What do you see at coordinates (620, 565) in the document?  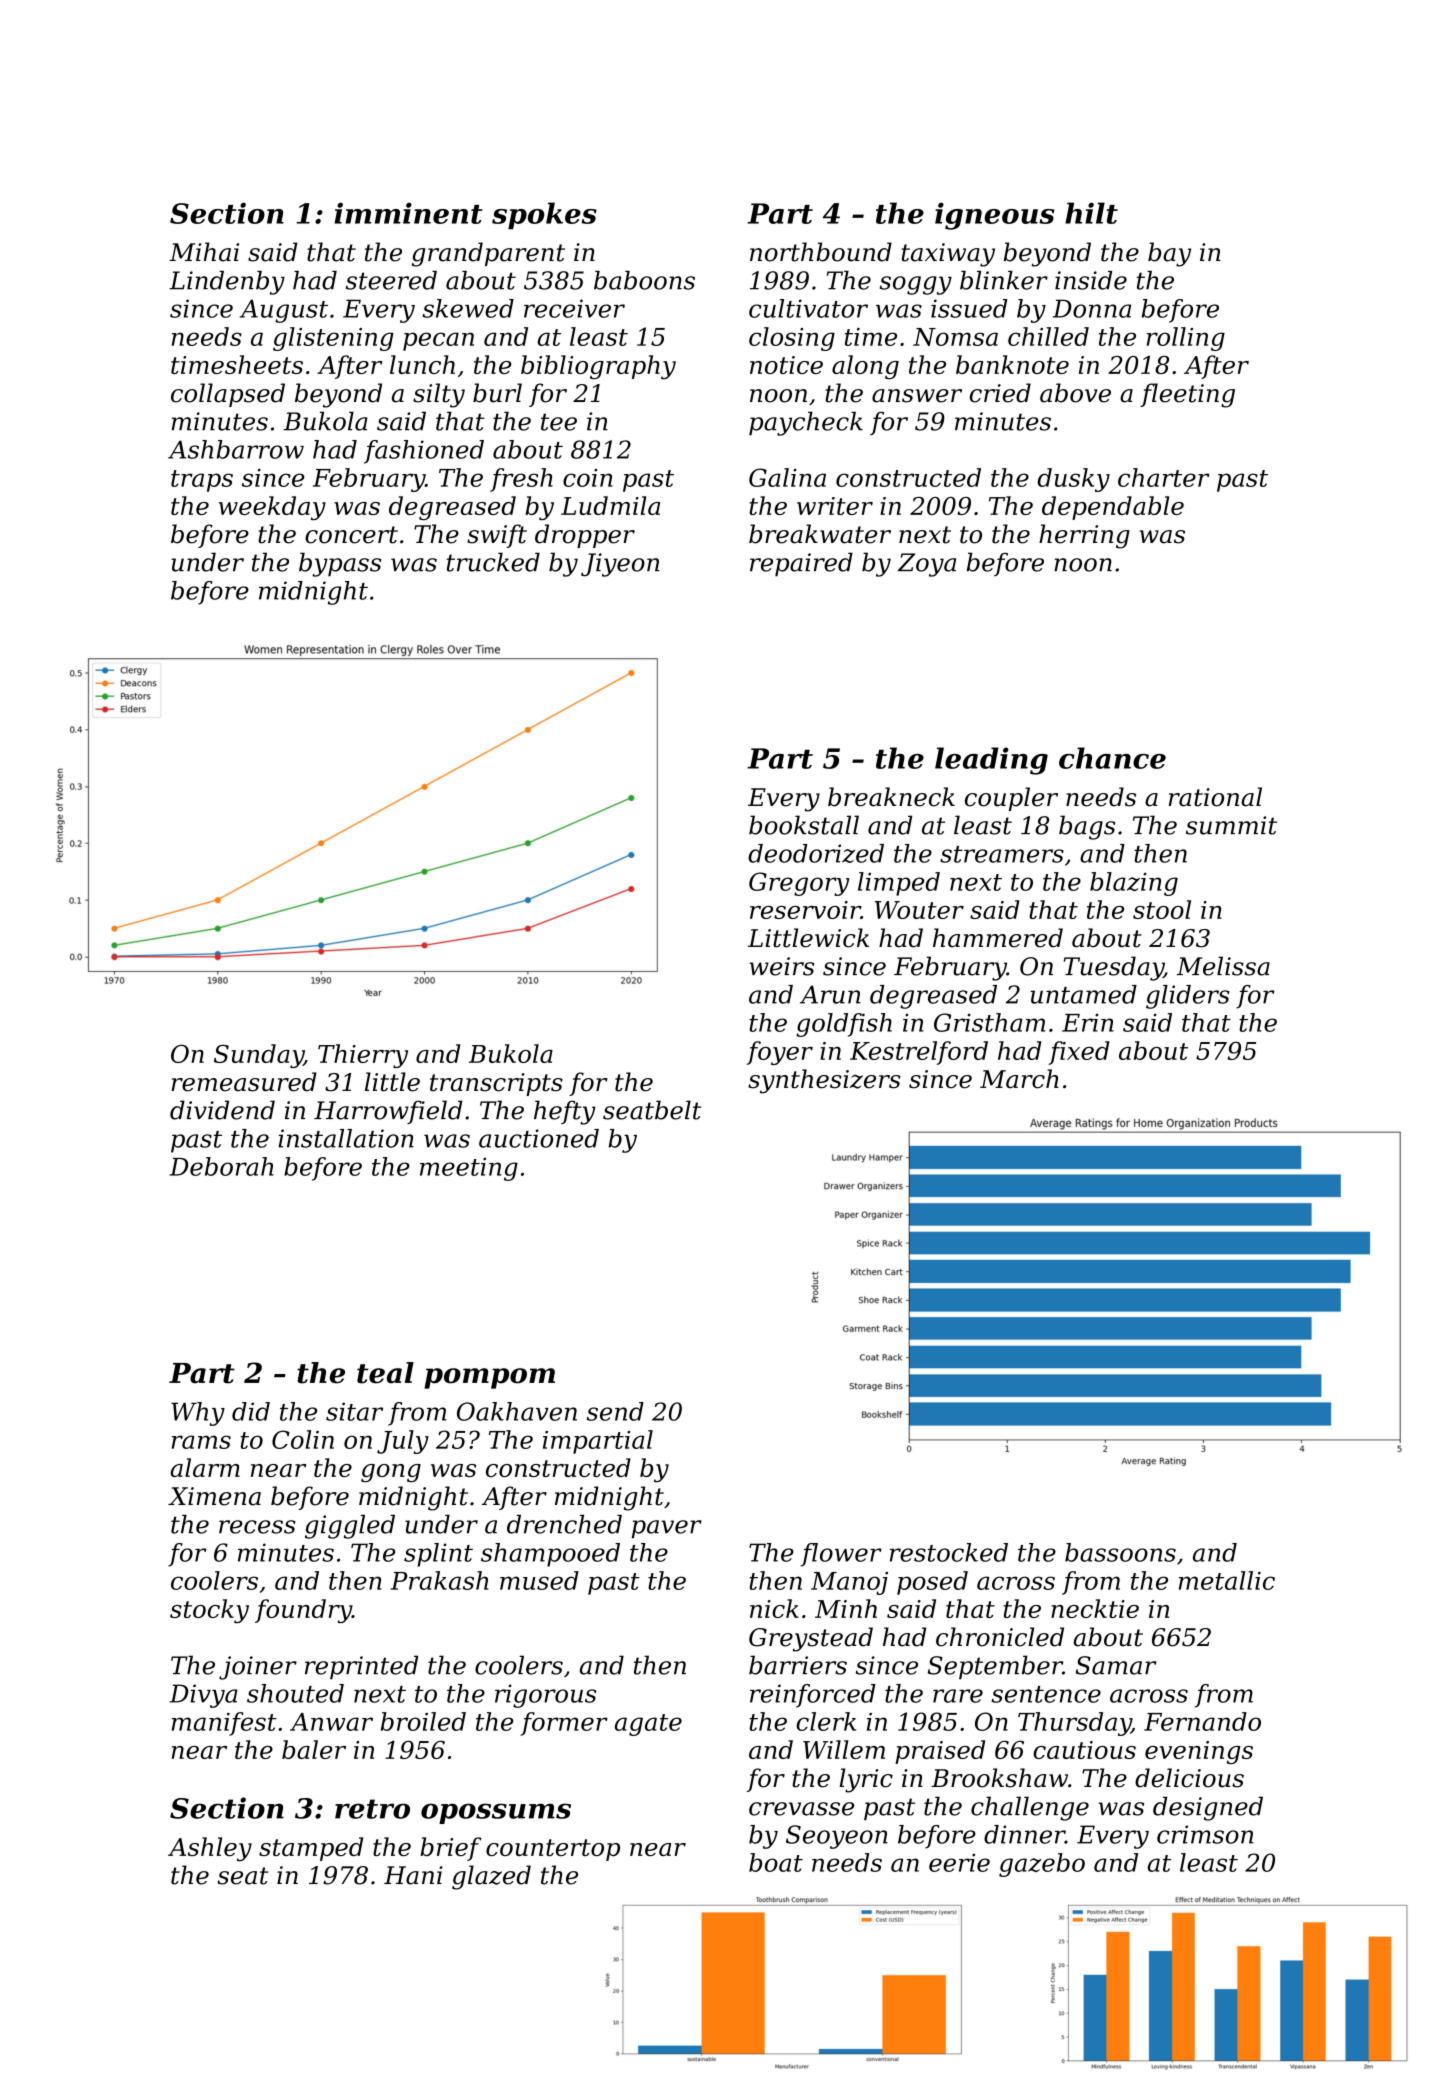 I see `Jiyeon` at bounding box center [620, 565].
